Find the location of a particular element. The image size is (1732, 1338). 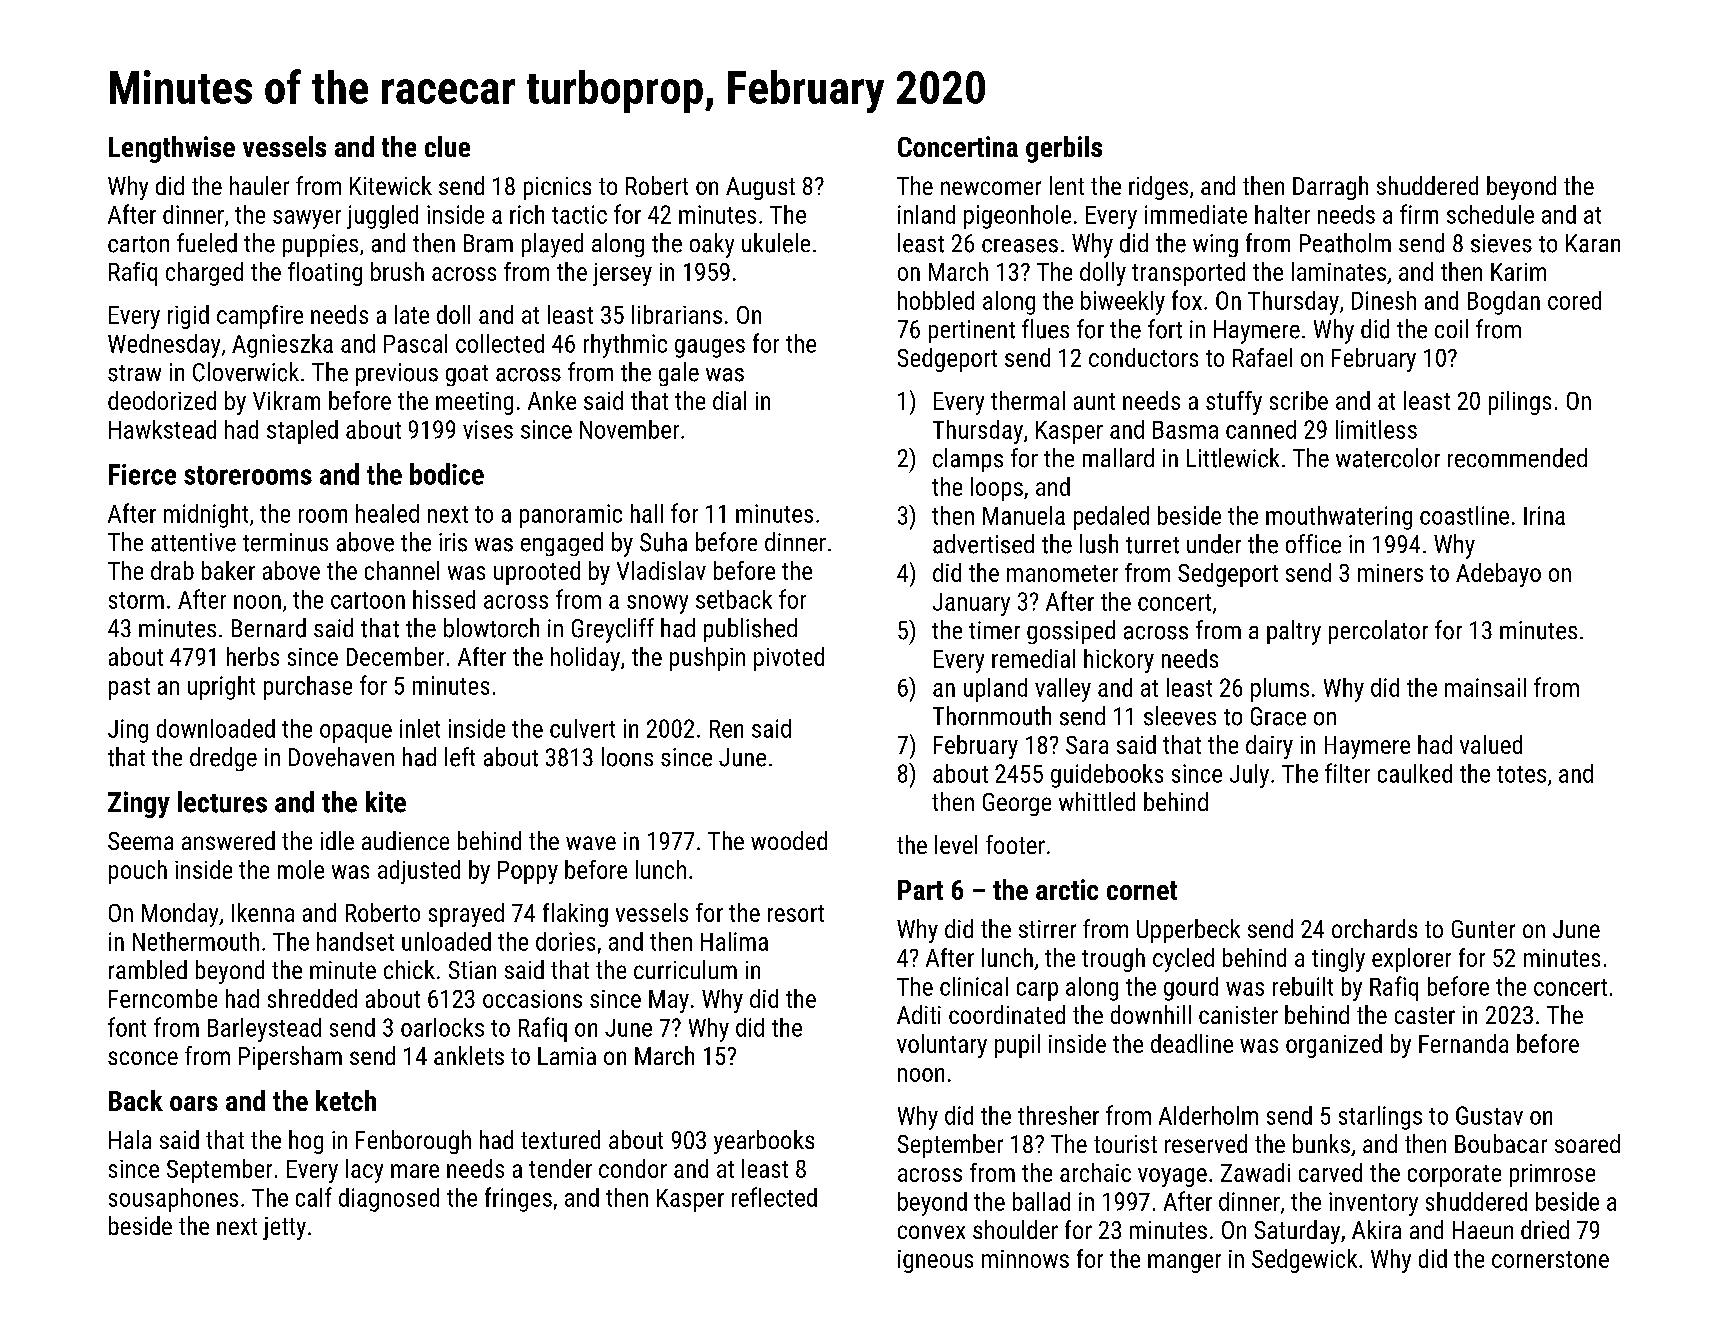

curriculum is located at coordinates (685, 969).
